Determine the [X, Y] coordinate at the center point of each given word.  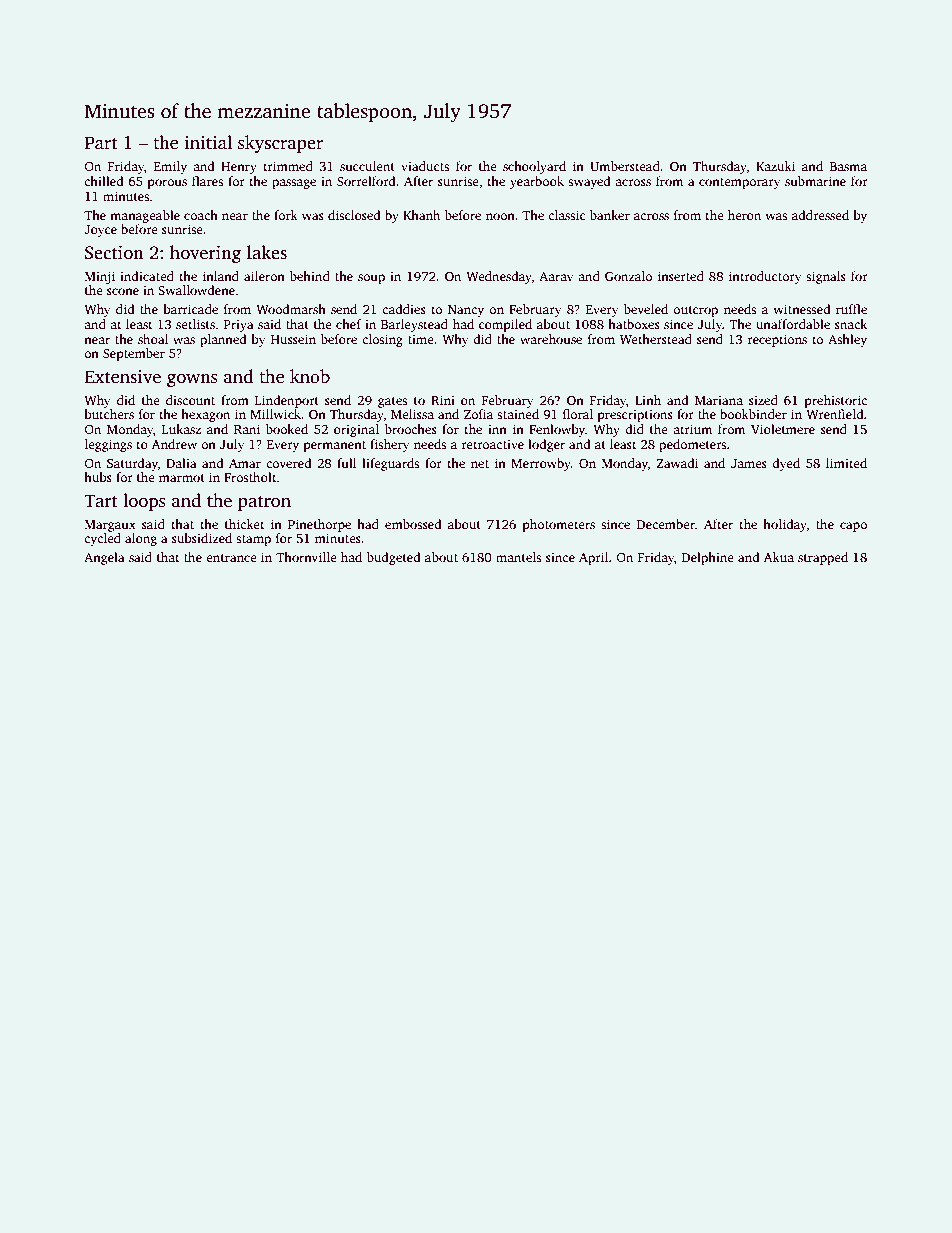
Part [101, 142]
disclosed [354, 215]
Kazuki [775, 166]
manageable [145, 216]
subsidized [202, 538]
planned [223, 340]
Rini [443, 400]
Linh [648, 400]
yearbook [537, 182]
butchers [109, 414]
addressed [820, 215]
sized [763, 400]
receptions [777, 340]
